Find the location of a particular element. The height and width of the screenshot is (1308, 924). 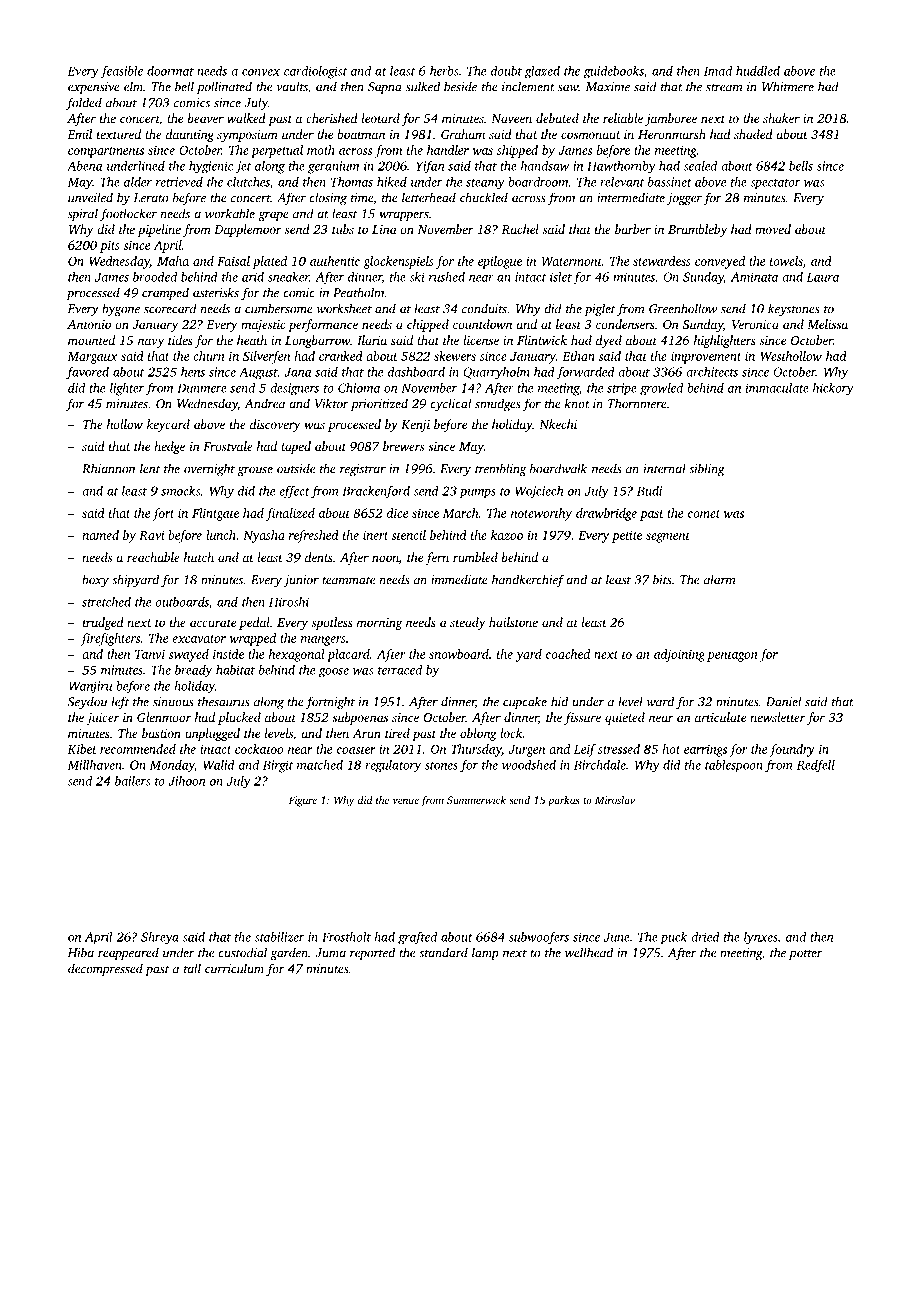

hutch is located at coordinates (199, 557).
